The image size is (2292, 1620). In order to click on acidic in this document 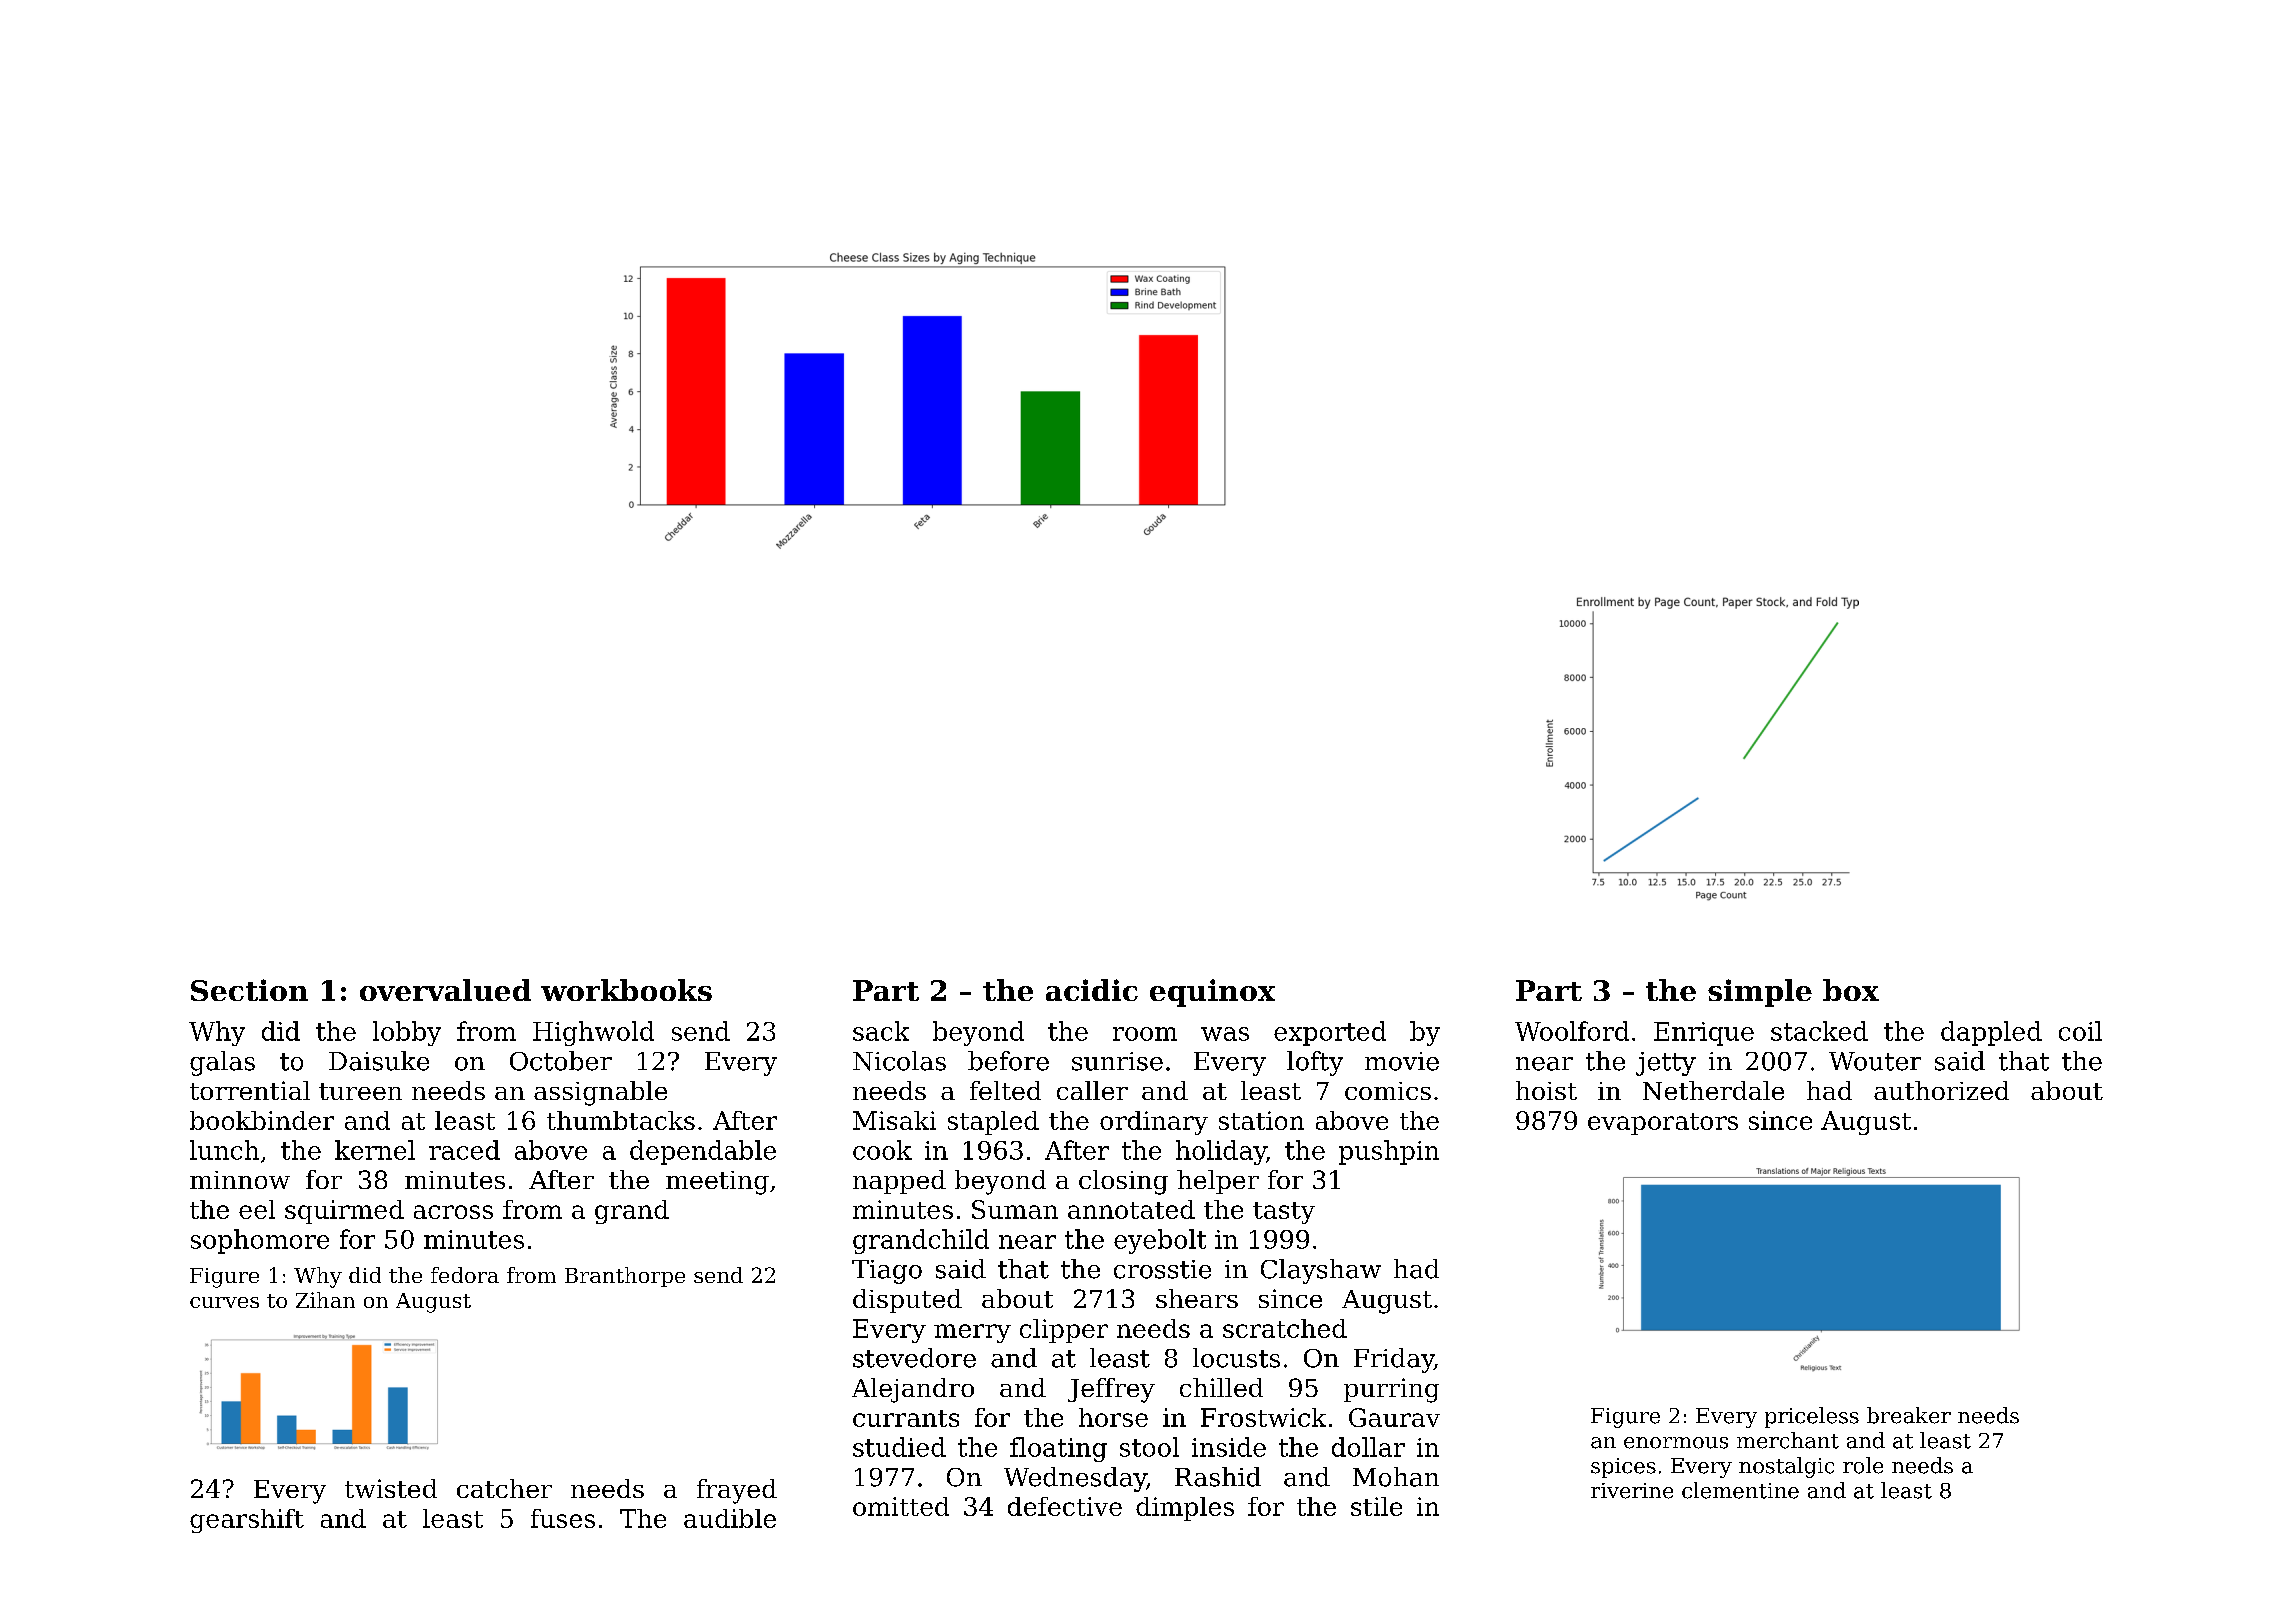, I will do `click(1092, 990)`.
